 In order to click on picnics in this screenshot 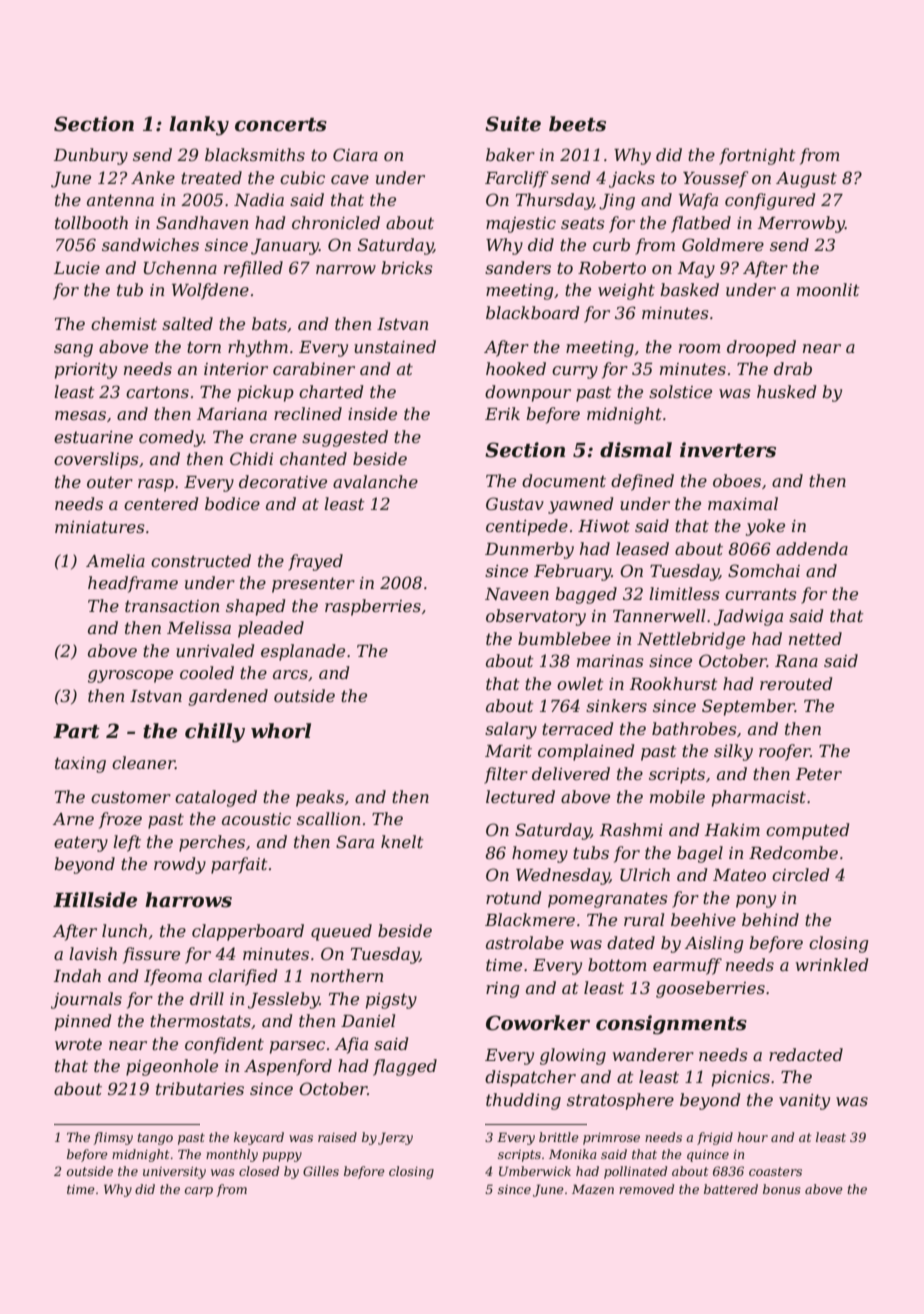, I will do `click(741, 1079)`.
